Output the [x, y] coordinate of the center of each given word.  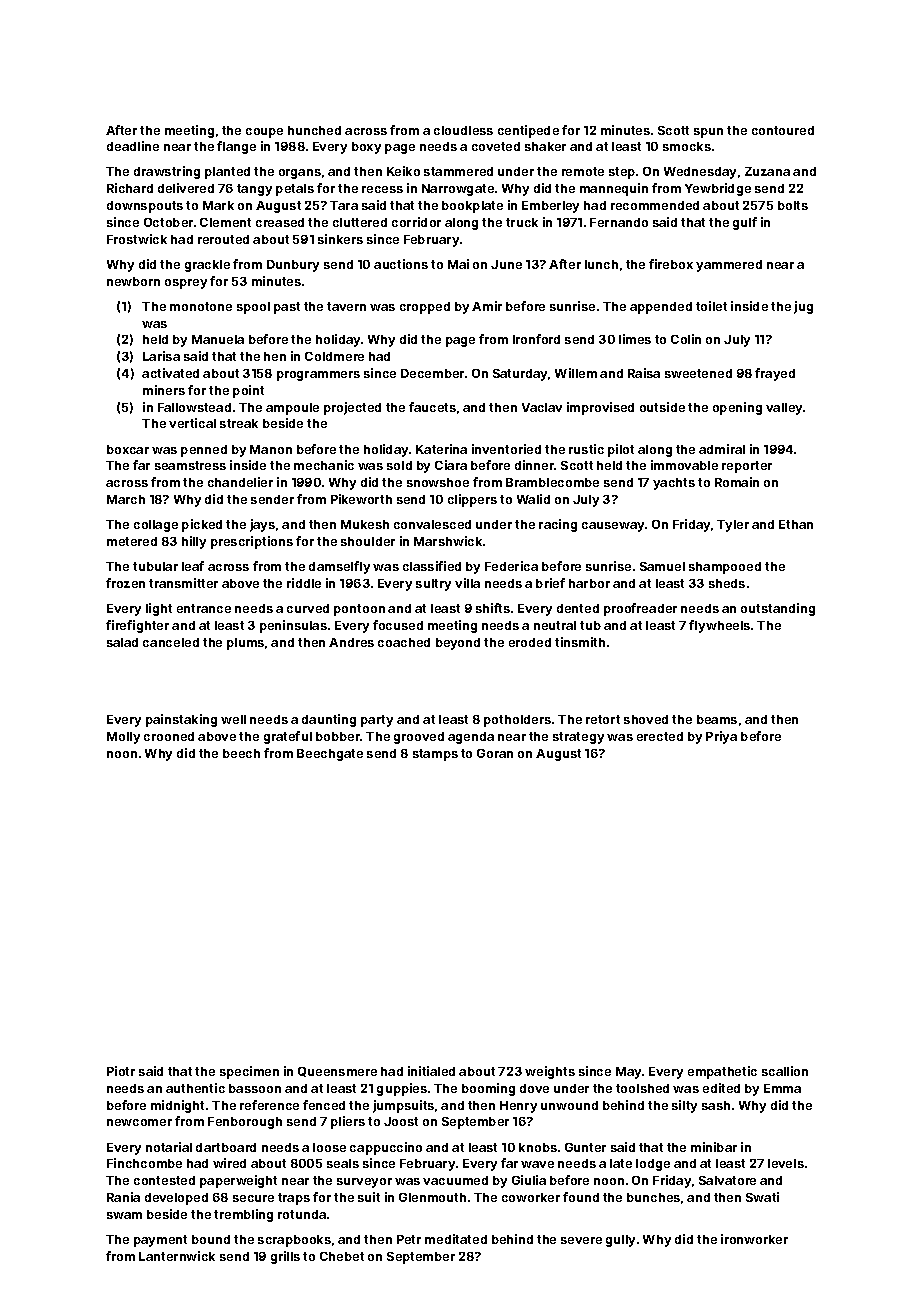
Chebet [342, 1256]
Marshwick [448, 541]
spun [708, 133]
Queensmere [337, 1072]
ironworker [754, 1239]
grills [285, 1257]
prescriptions [252, 542]
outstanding [778, 609]
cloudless [463, 130]
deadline [133, 146]
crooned [169, 736]
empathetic [722, 1072]
